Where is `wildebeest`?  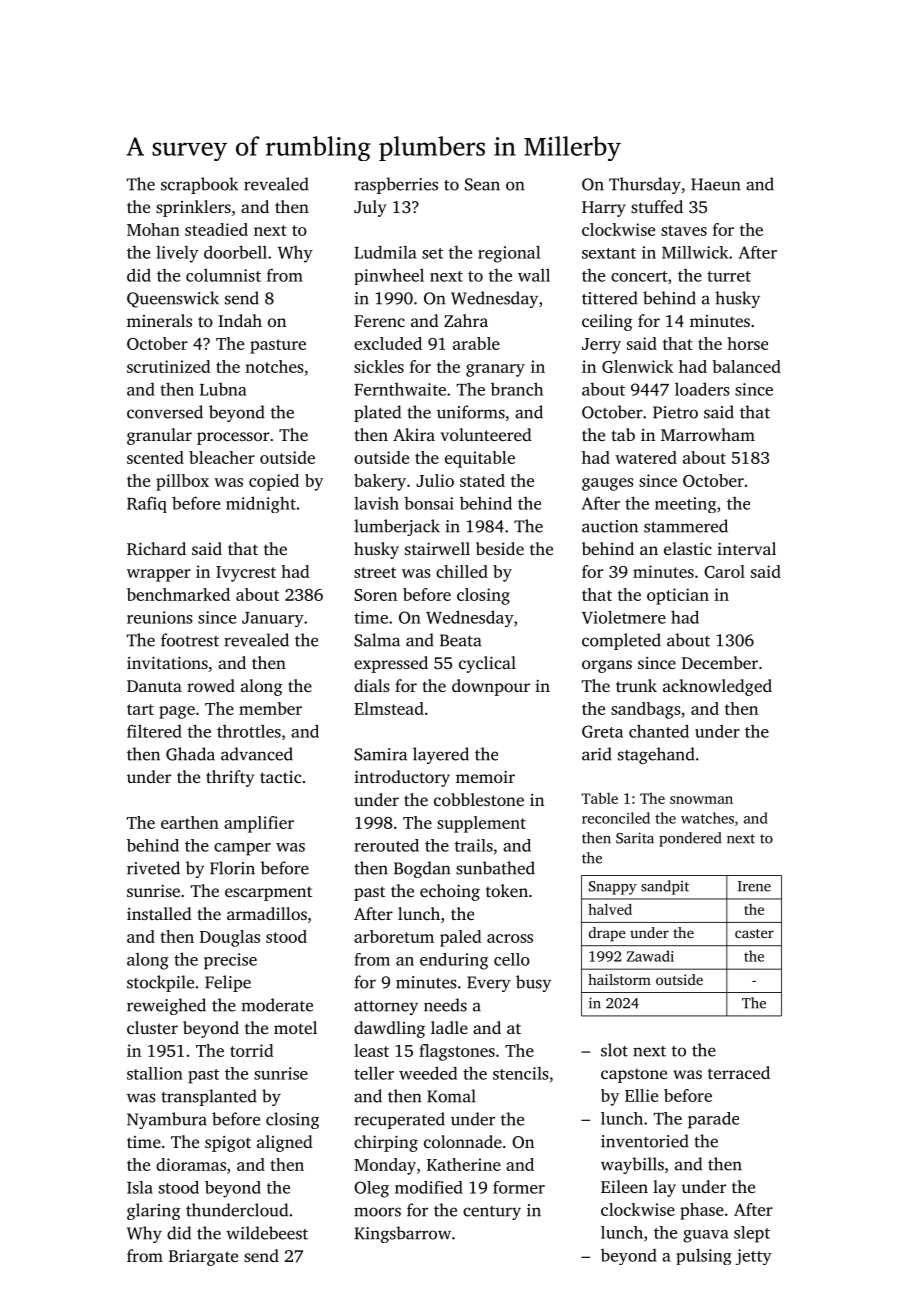 wildebeest is located at coordinates (267, 1233).
